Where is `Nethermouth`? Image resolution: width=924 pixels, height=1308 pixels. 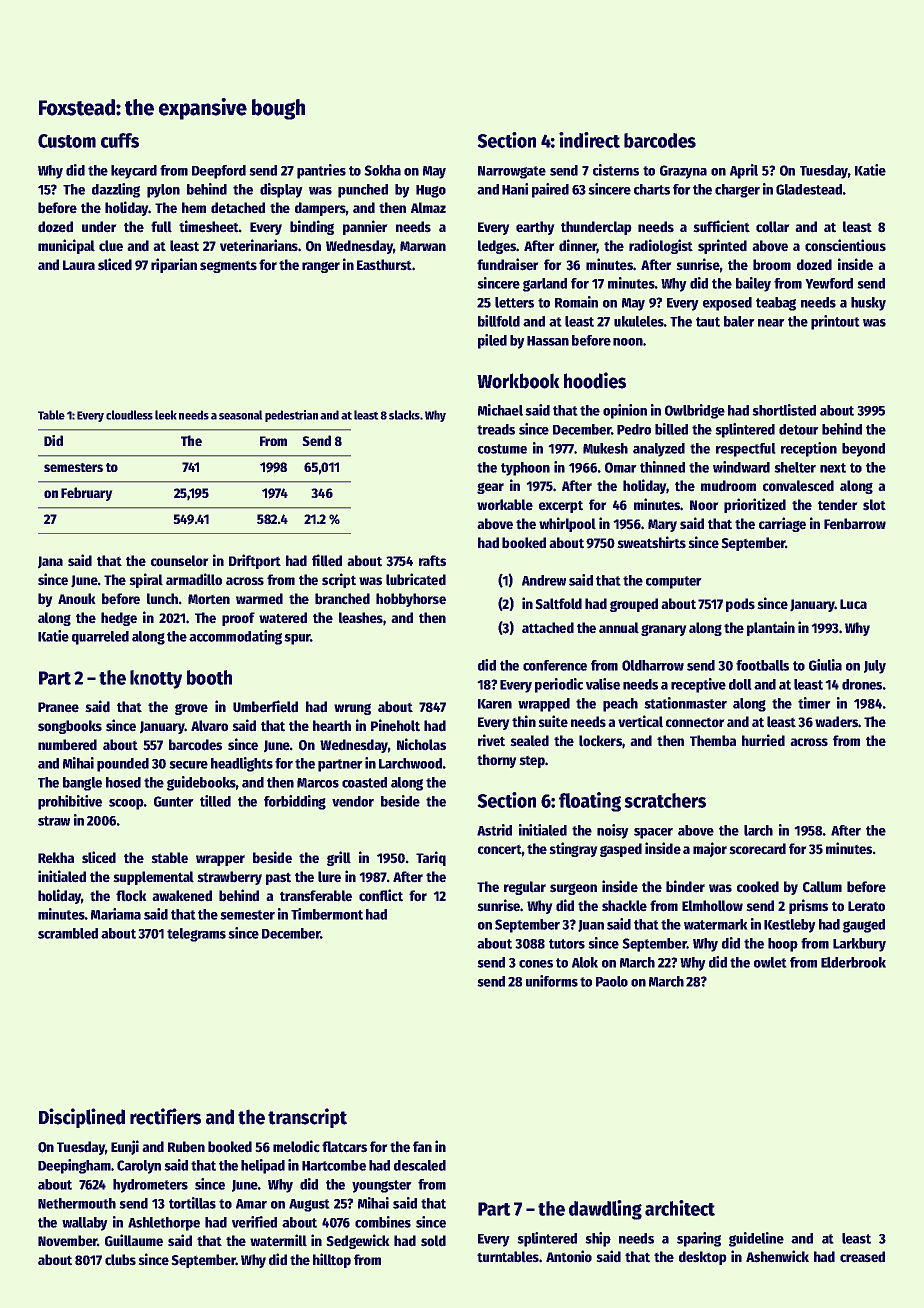 Nethermouth is located at coordinates (77, 1203).
